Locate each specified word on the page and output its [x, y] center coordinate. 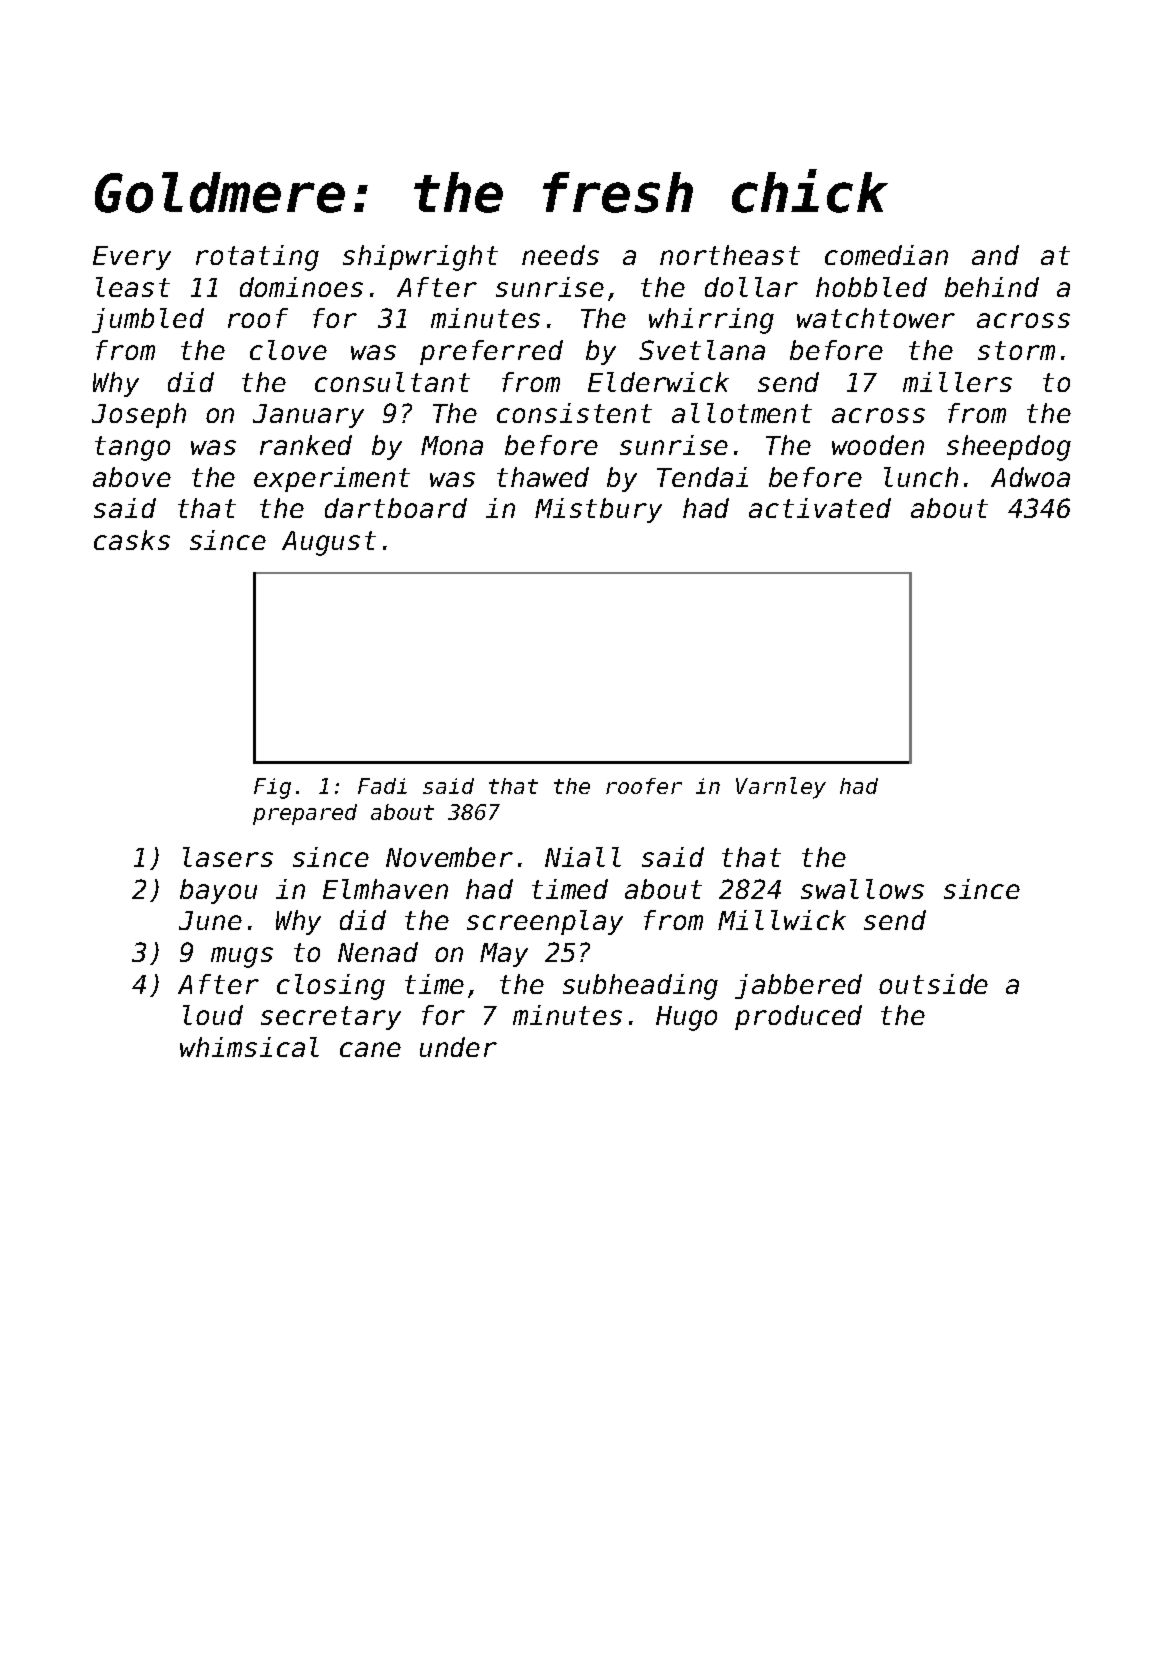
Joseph [139, 415]
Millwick [782, 920]
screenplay [545, 922]
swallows [862, 889]
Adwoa [1030, 477]
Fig [272, 788]
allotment [742, 413]
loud [213, 1015]
